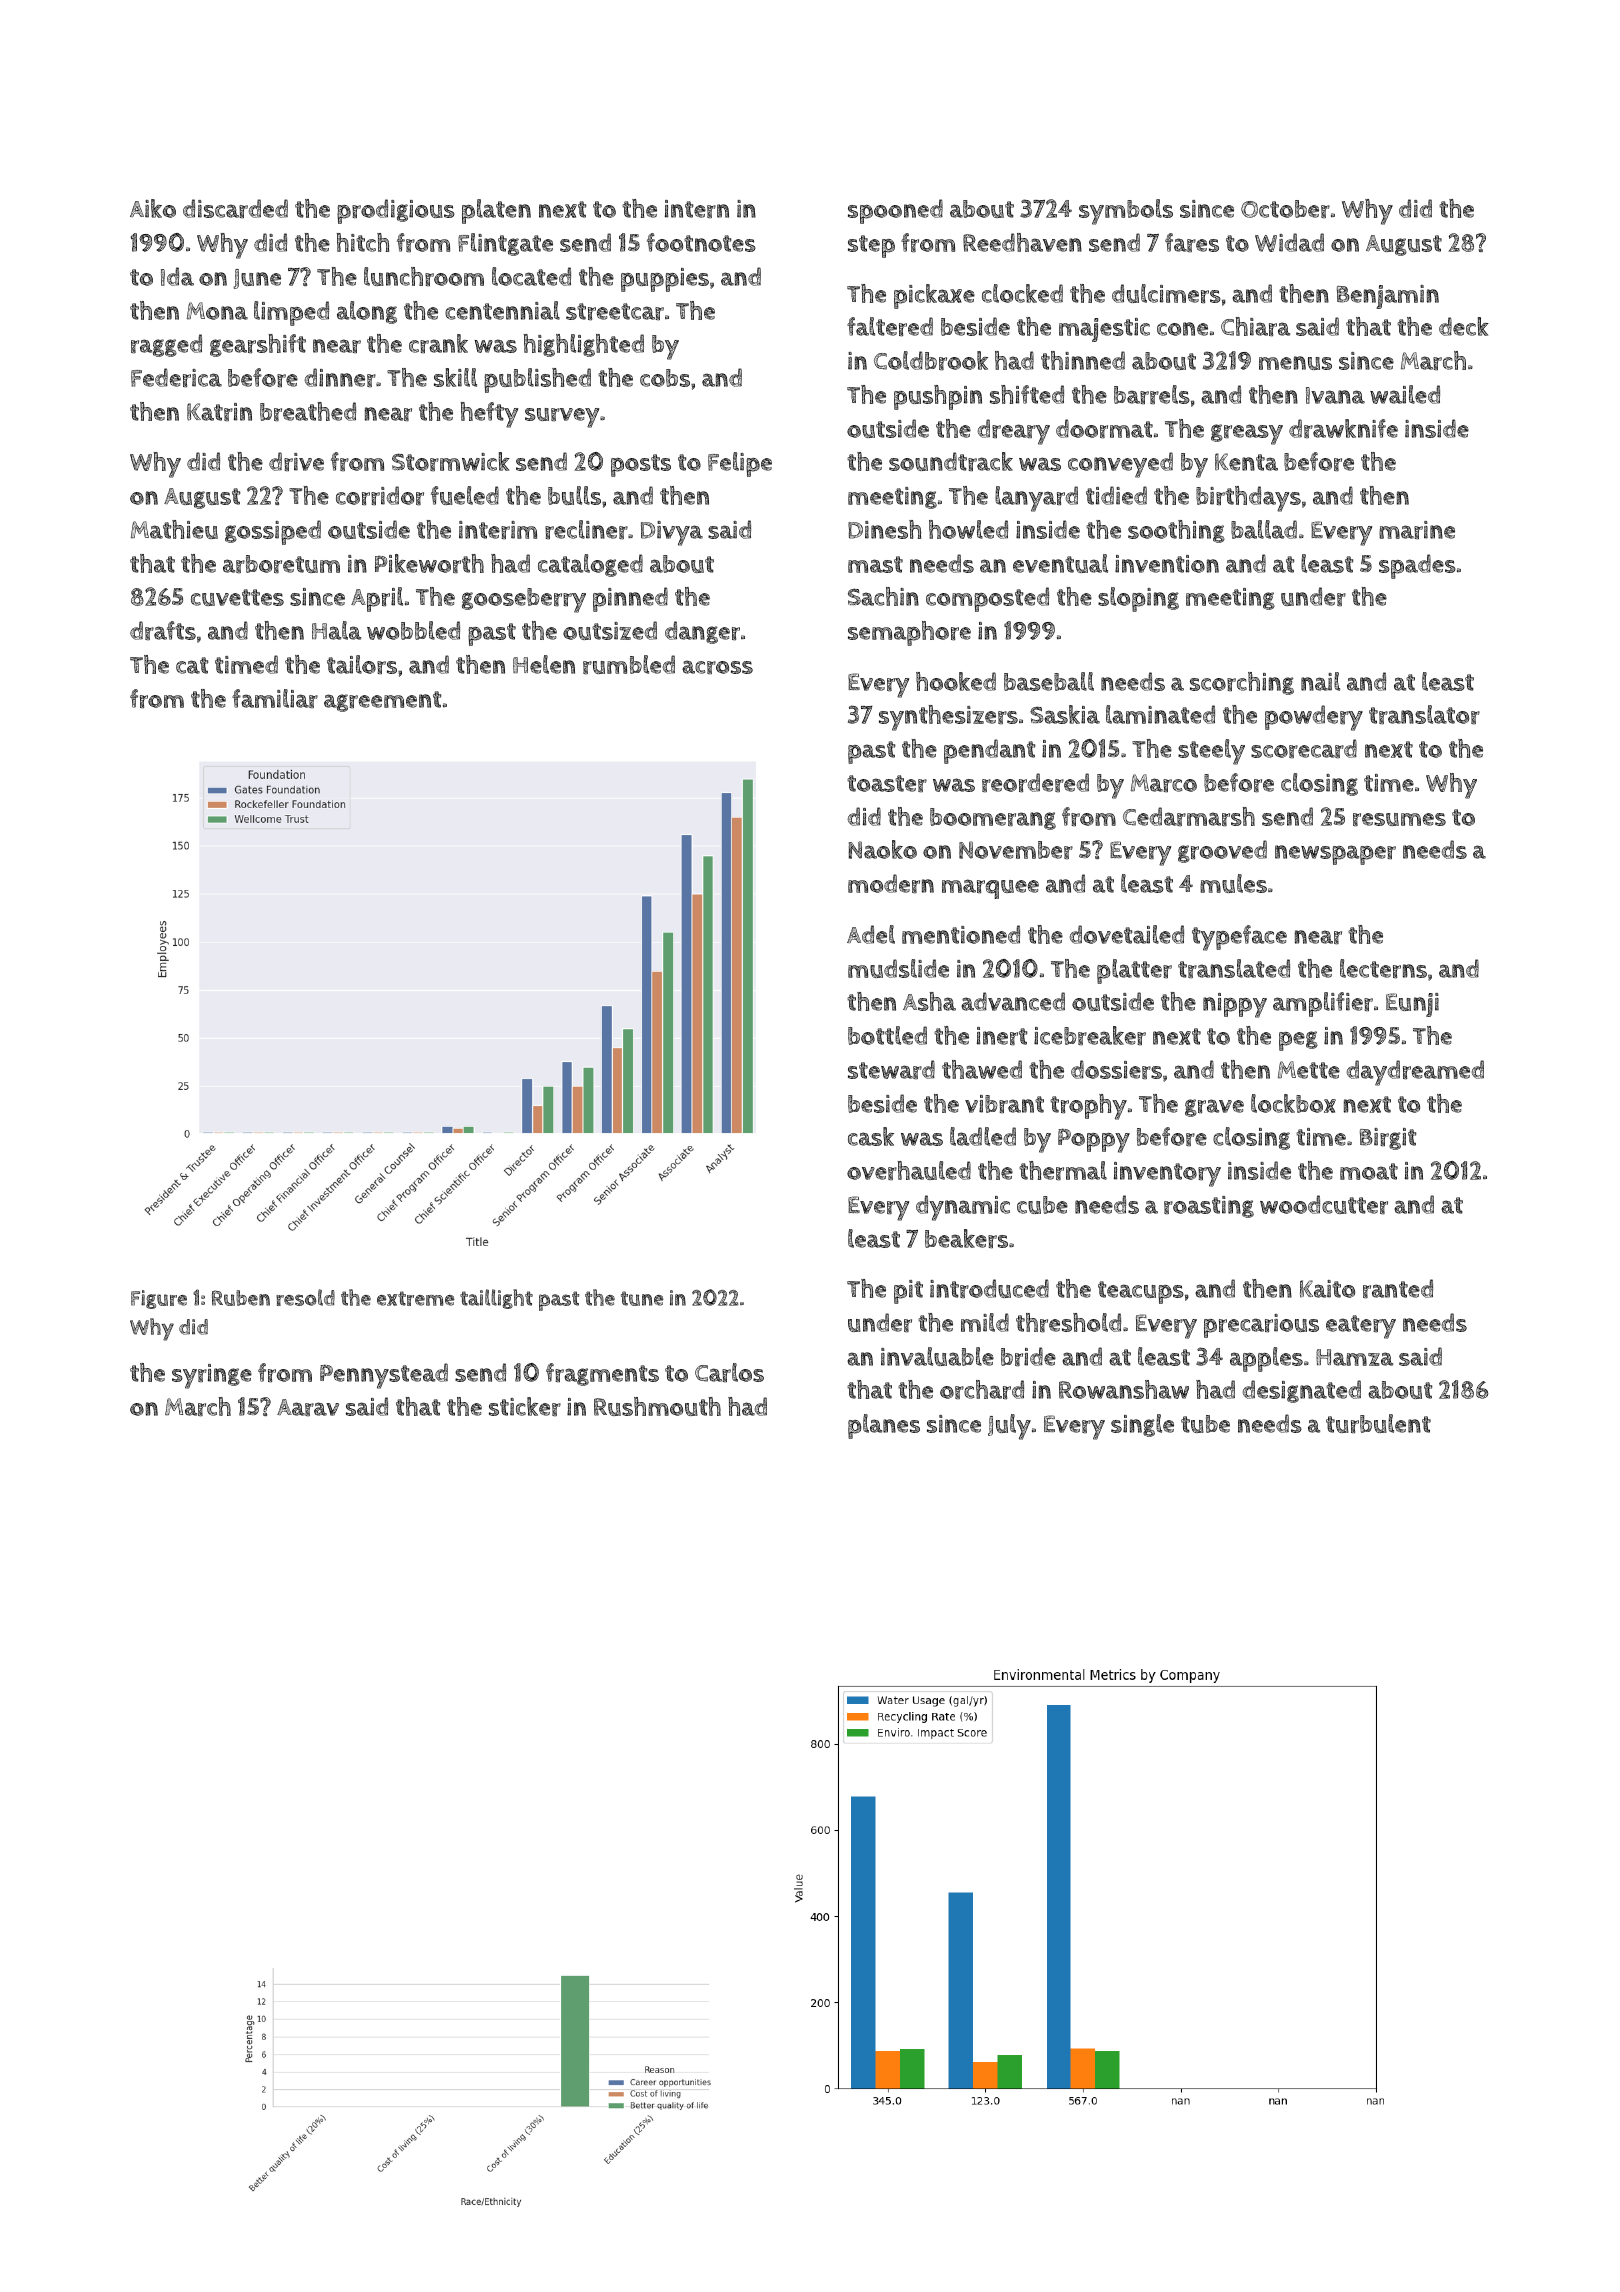  Describe the element at coordinates (308, 1407) in the screenshot. I see `Aarav` at that location.
